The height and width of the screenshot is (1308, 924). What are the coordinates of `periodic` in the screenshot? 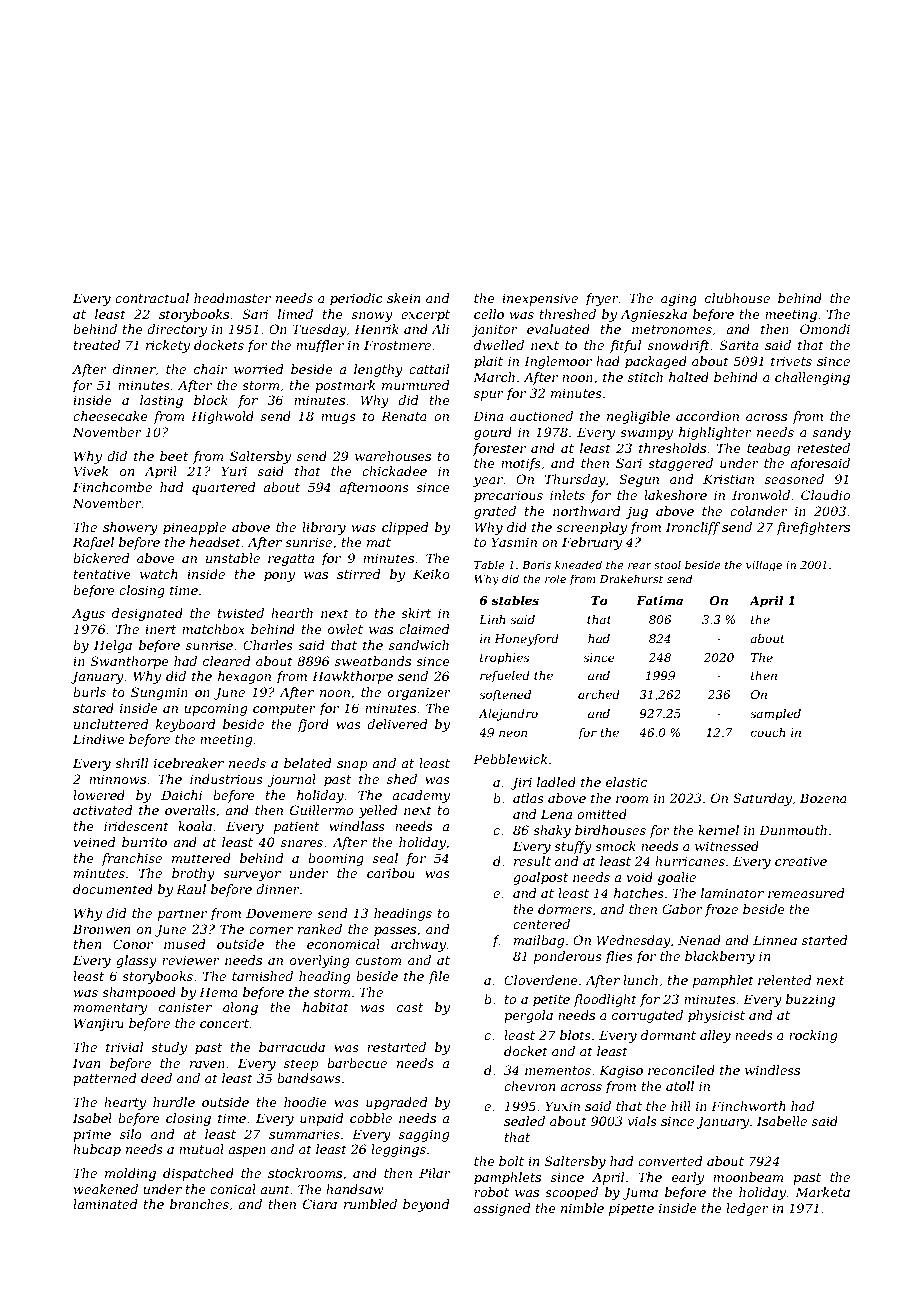 It's located at (356, 299).
